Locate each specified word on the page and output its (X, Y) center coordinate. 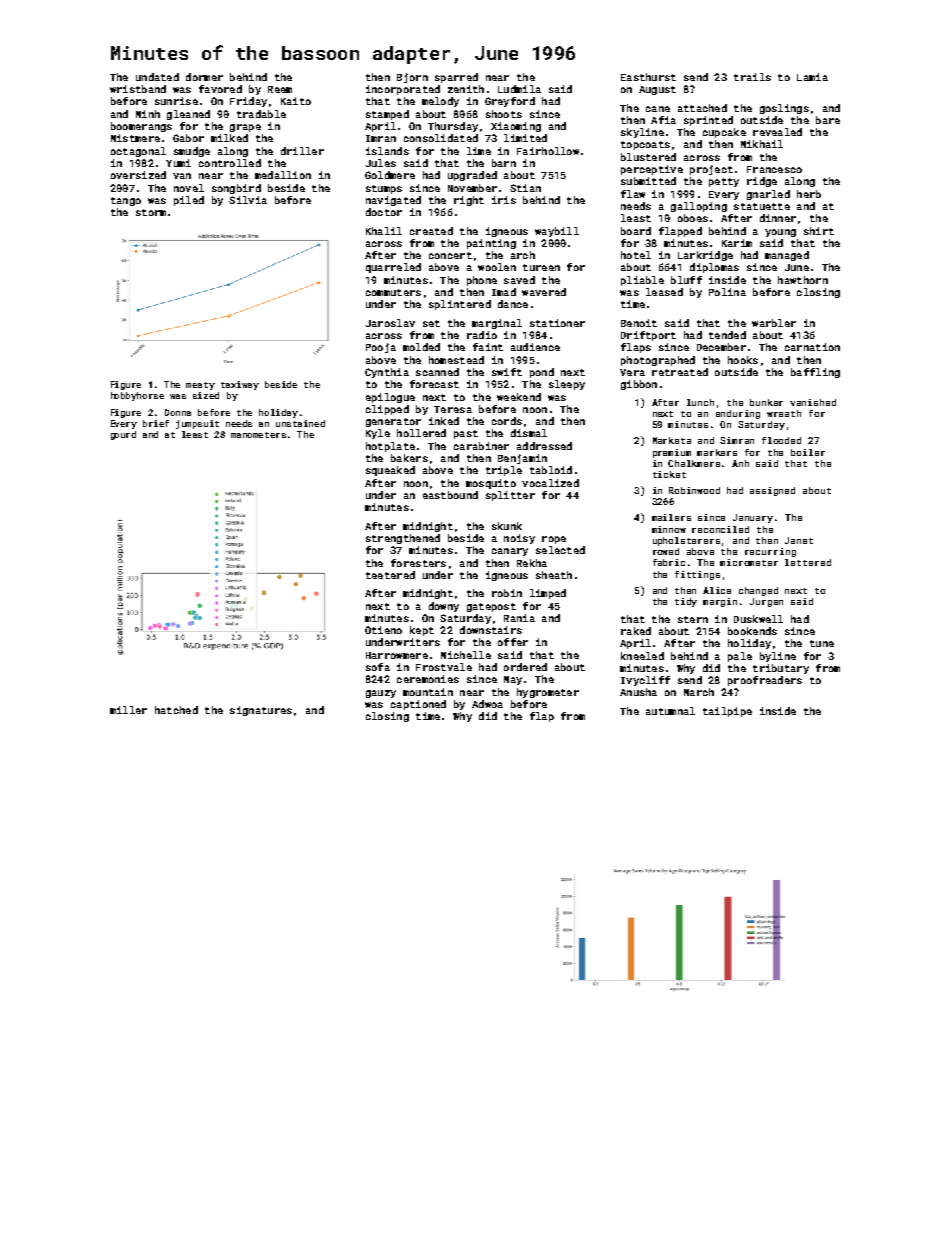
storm (151, 212)
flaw (633, 194)
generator (393, 422)
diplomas (714, 268)
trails (752, 77)
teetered (390, 575)
